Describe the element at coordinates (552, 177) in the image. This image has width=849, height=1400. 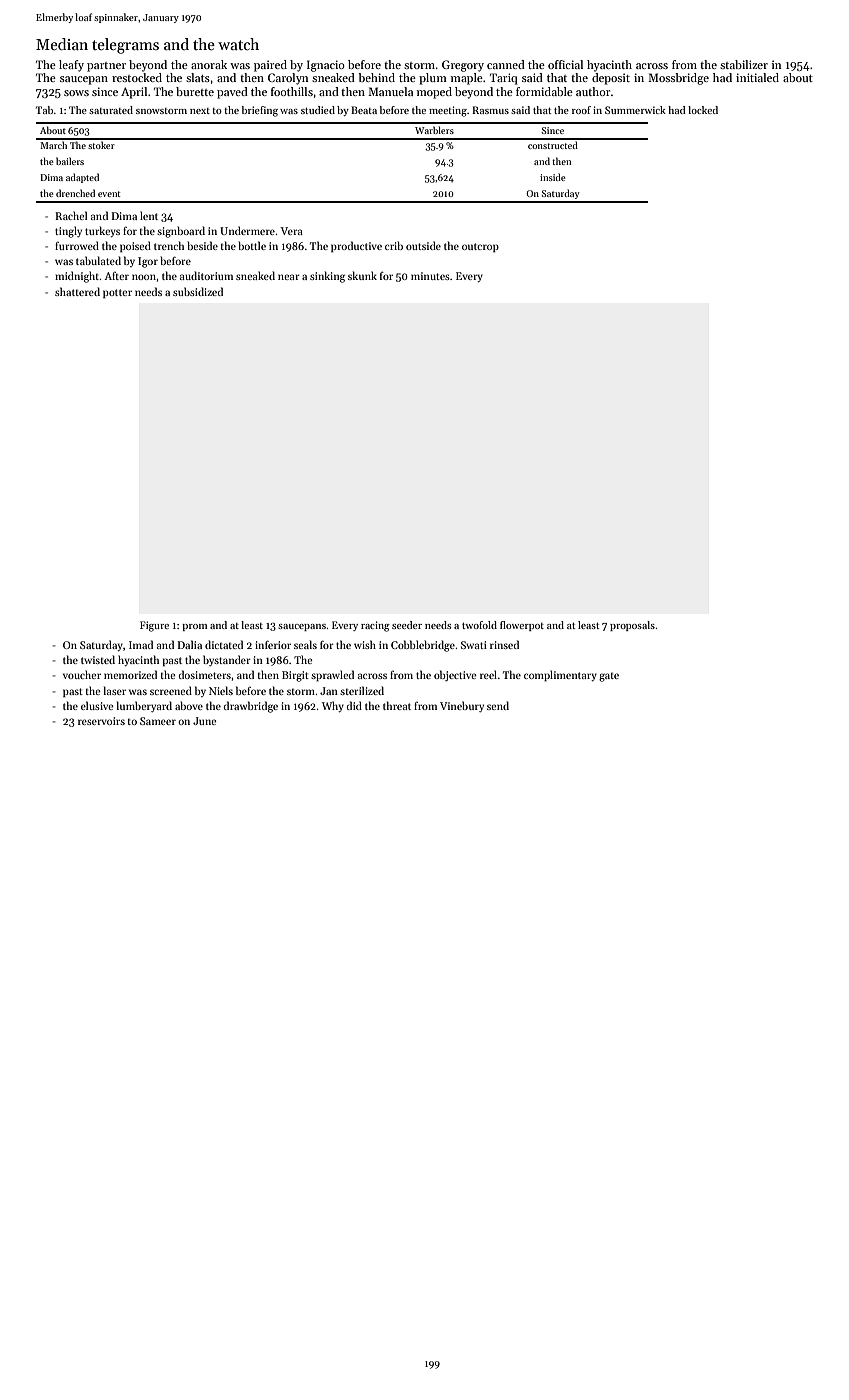
I see `inside` at that location.
